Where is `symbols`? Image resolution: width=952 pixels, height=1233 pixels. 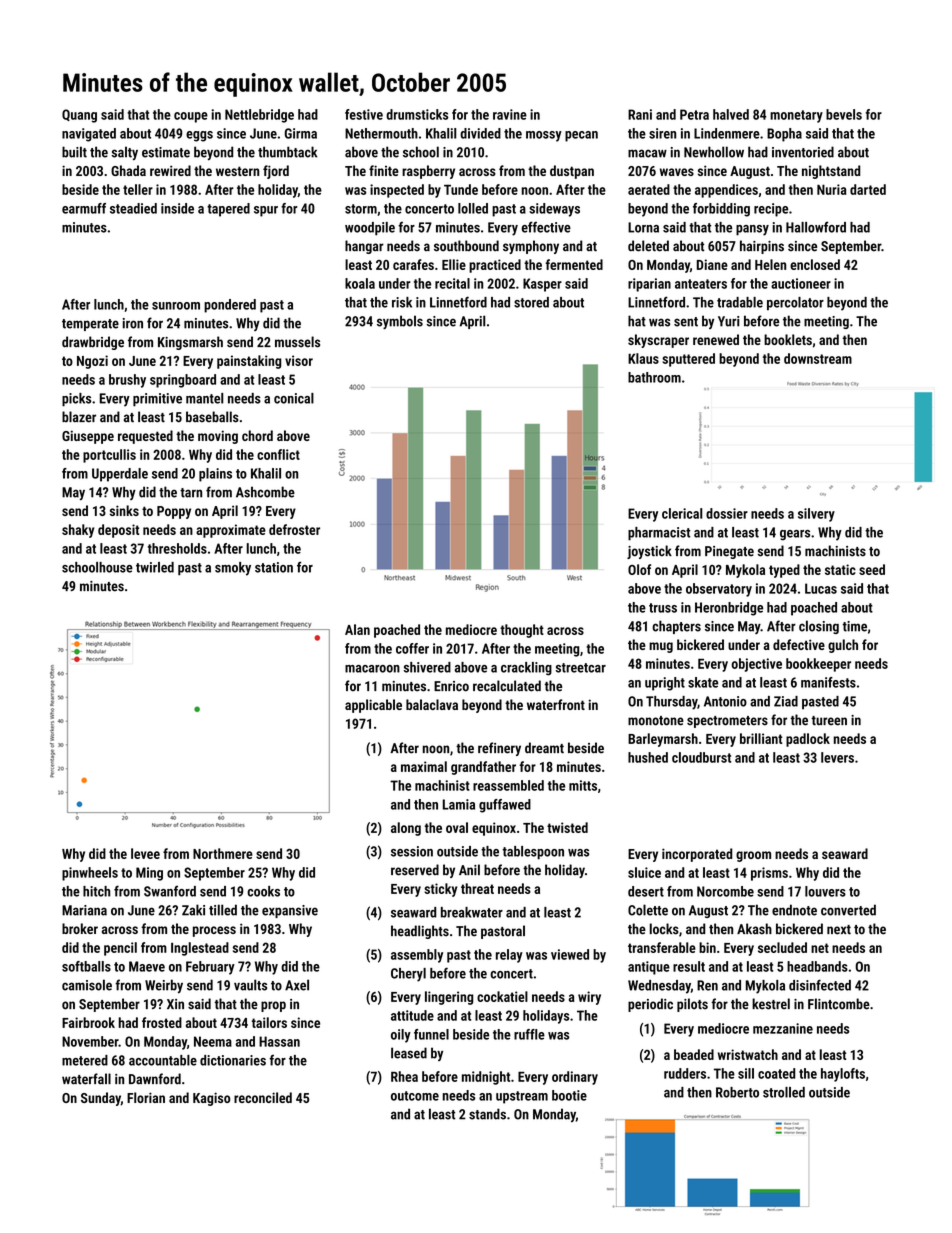 symbols is located at coordinates (400, 322).
